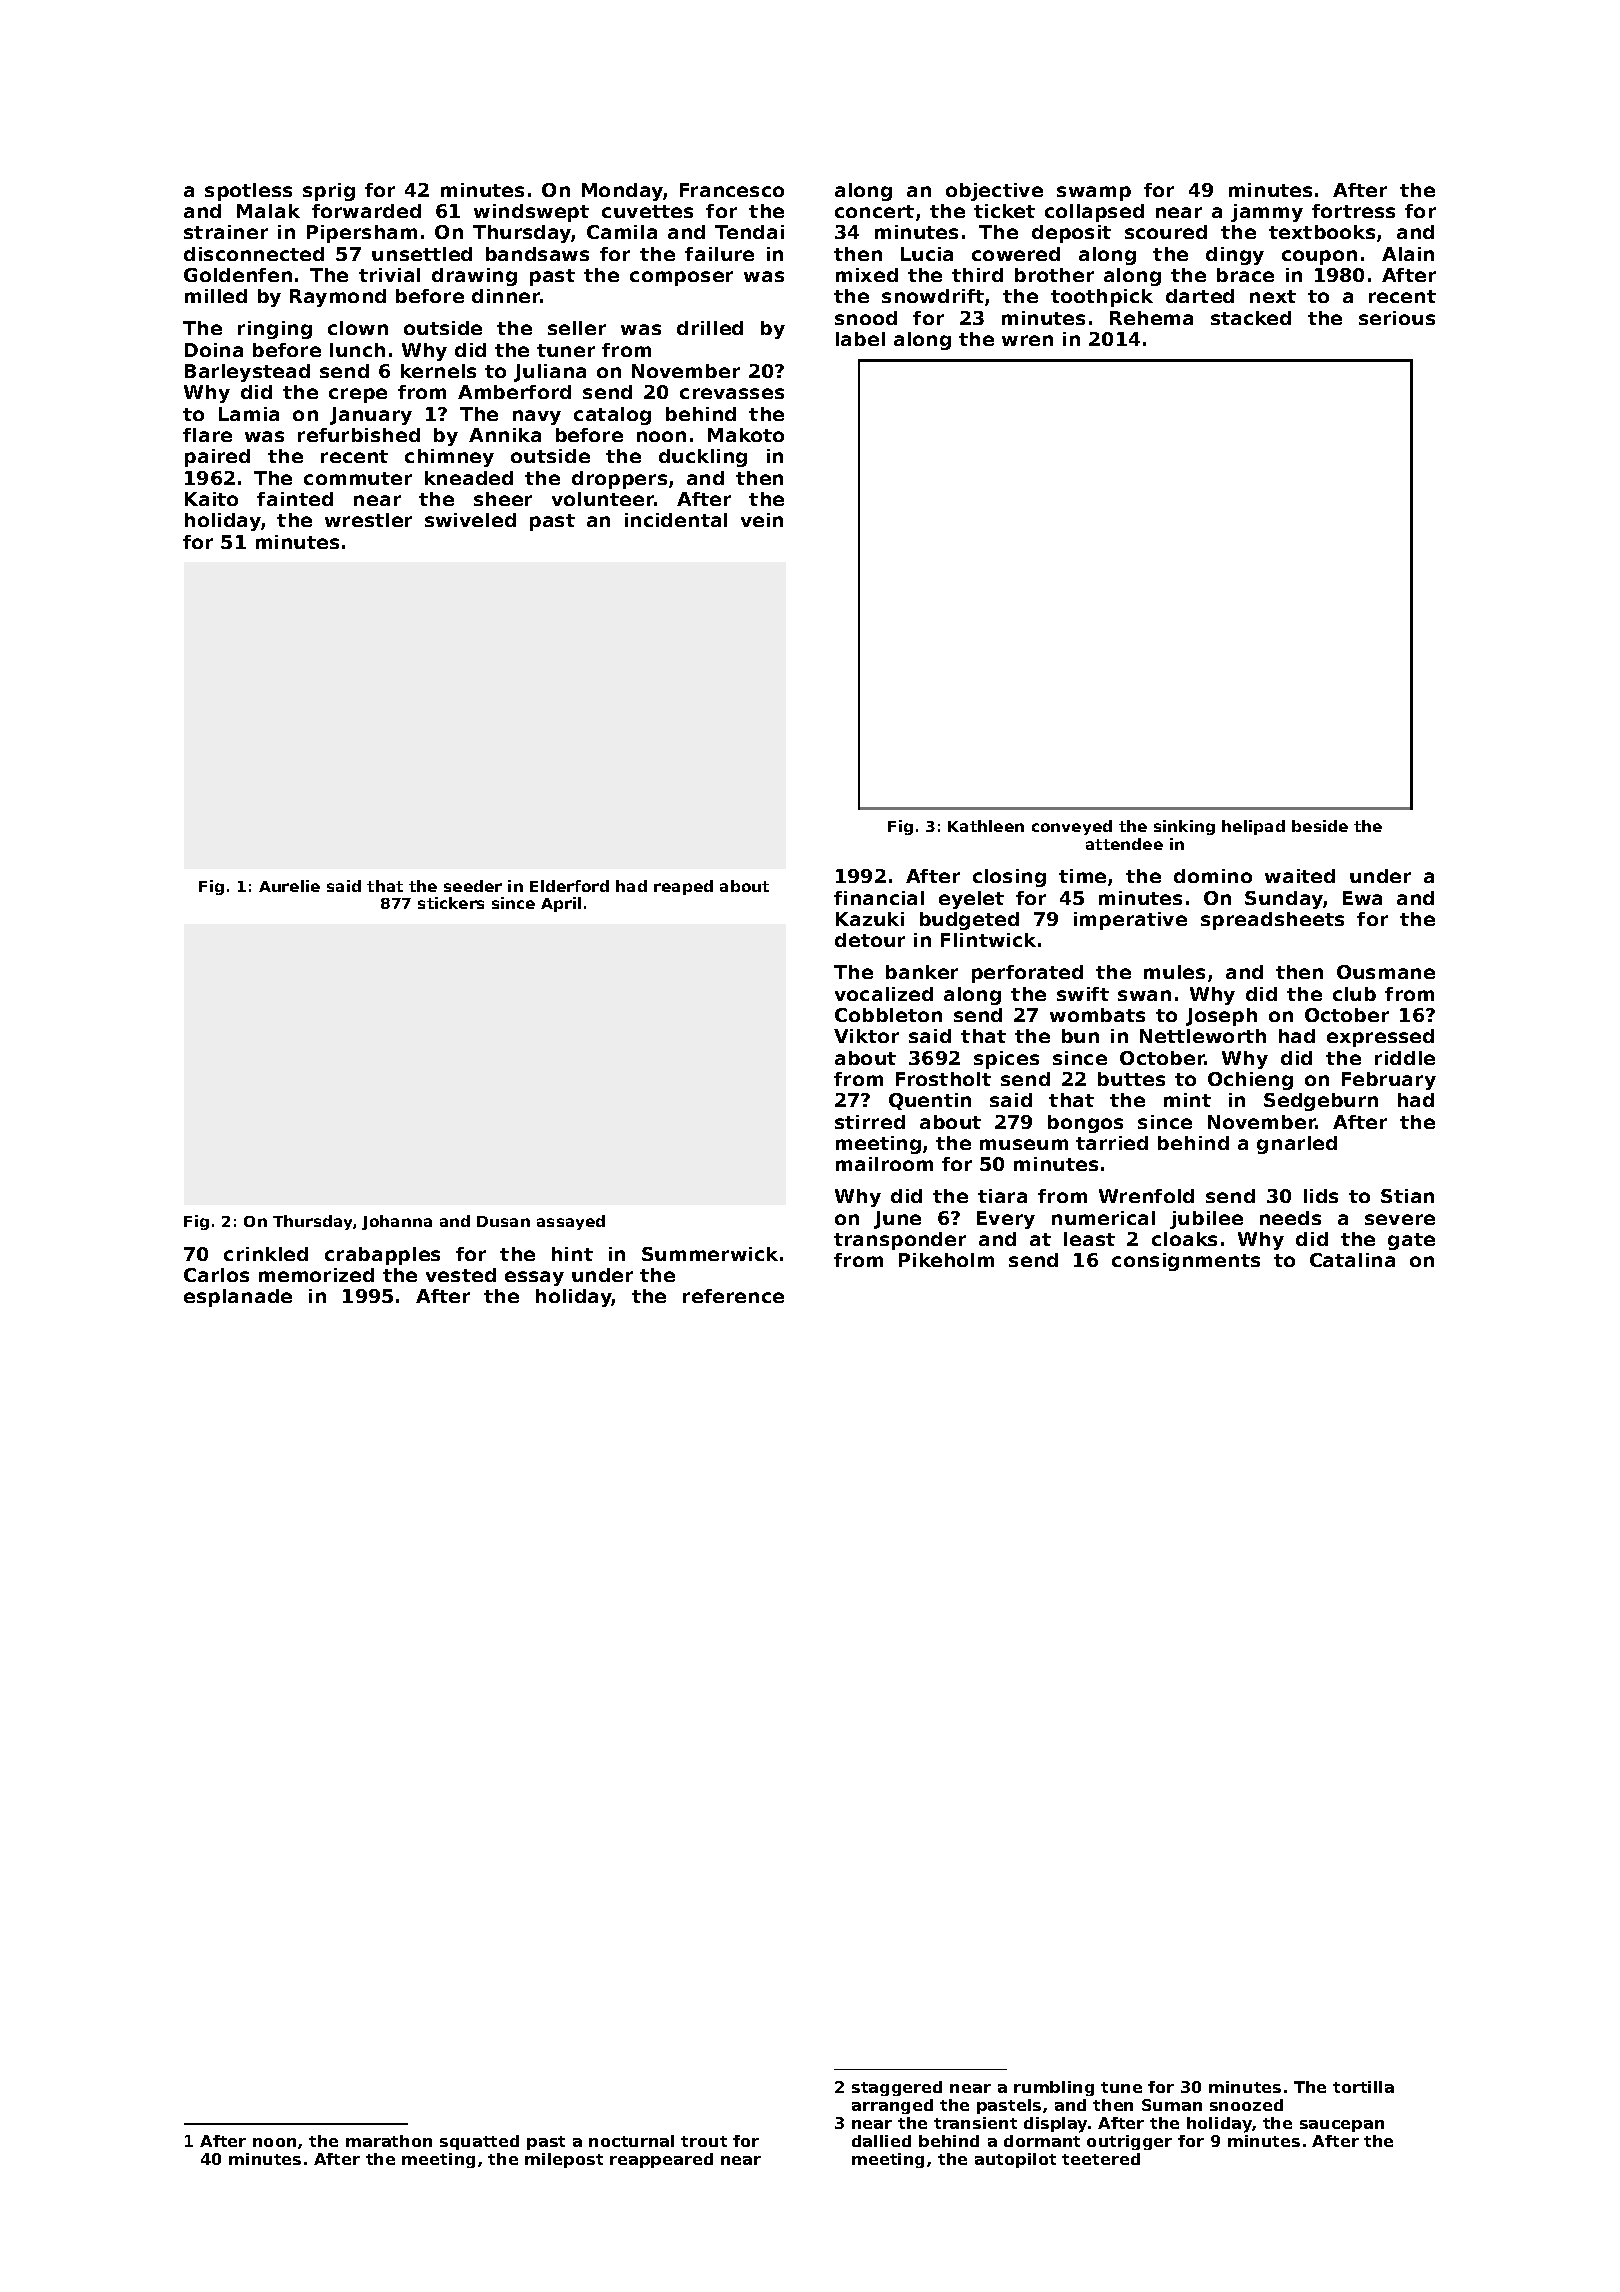  Describe the element at coordinates (389, 2141) in the document. I see `marathon` at that location.
